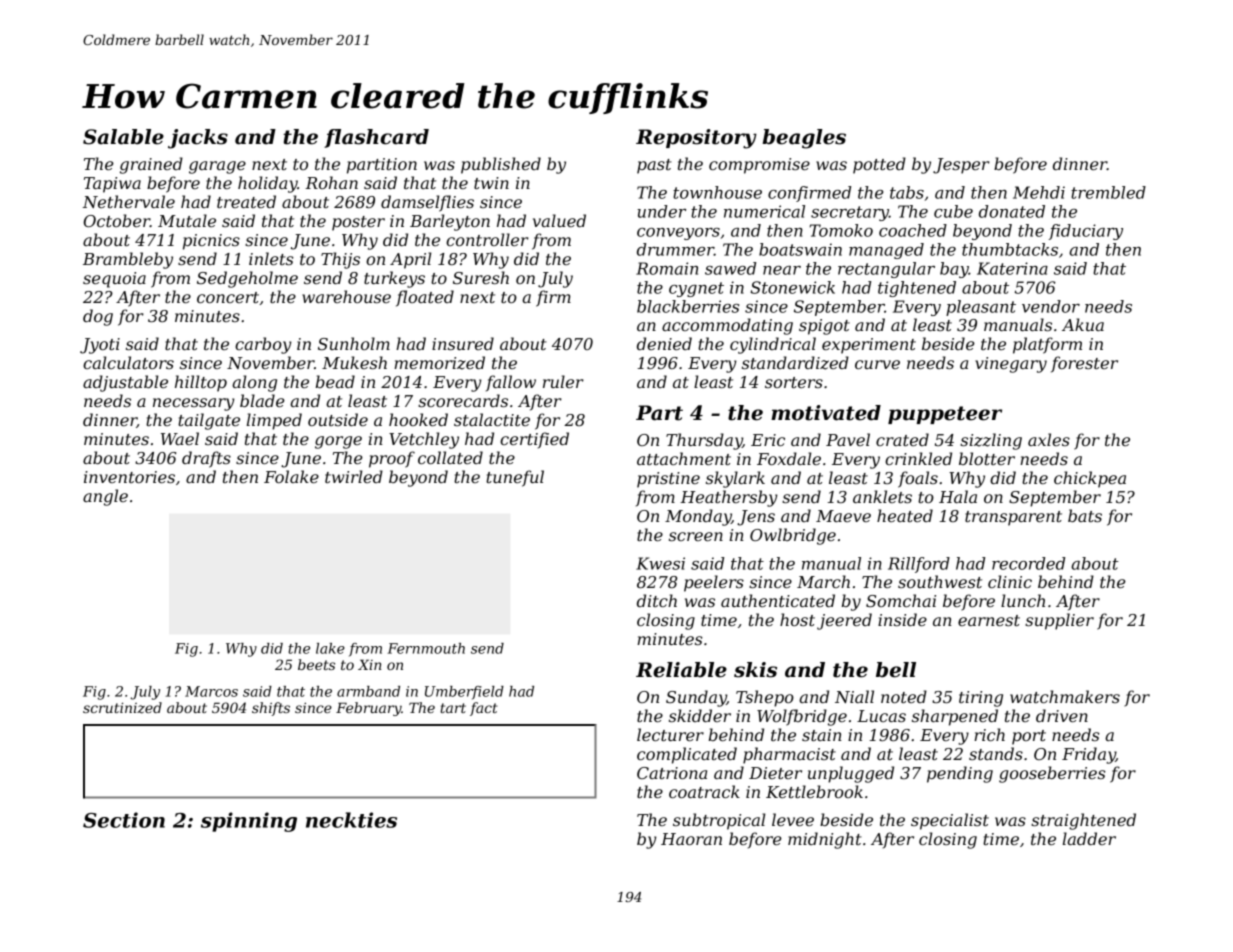  Describe the element at coordinates (961, 166) in the screenshot. I see `Jesper` at that location.
